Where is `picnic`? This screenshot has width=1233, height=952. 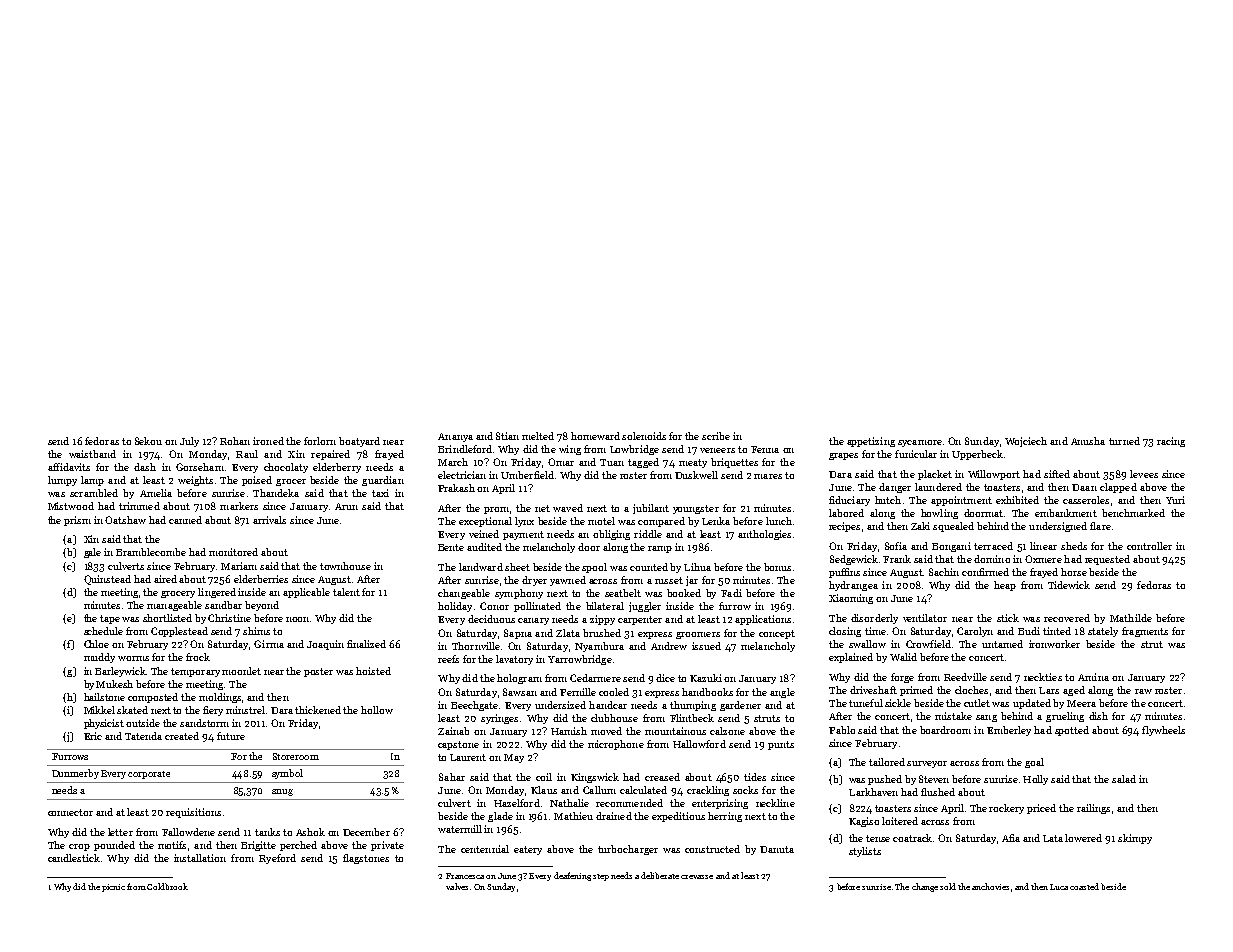
picnic is located at coordinates (113, 888).
